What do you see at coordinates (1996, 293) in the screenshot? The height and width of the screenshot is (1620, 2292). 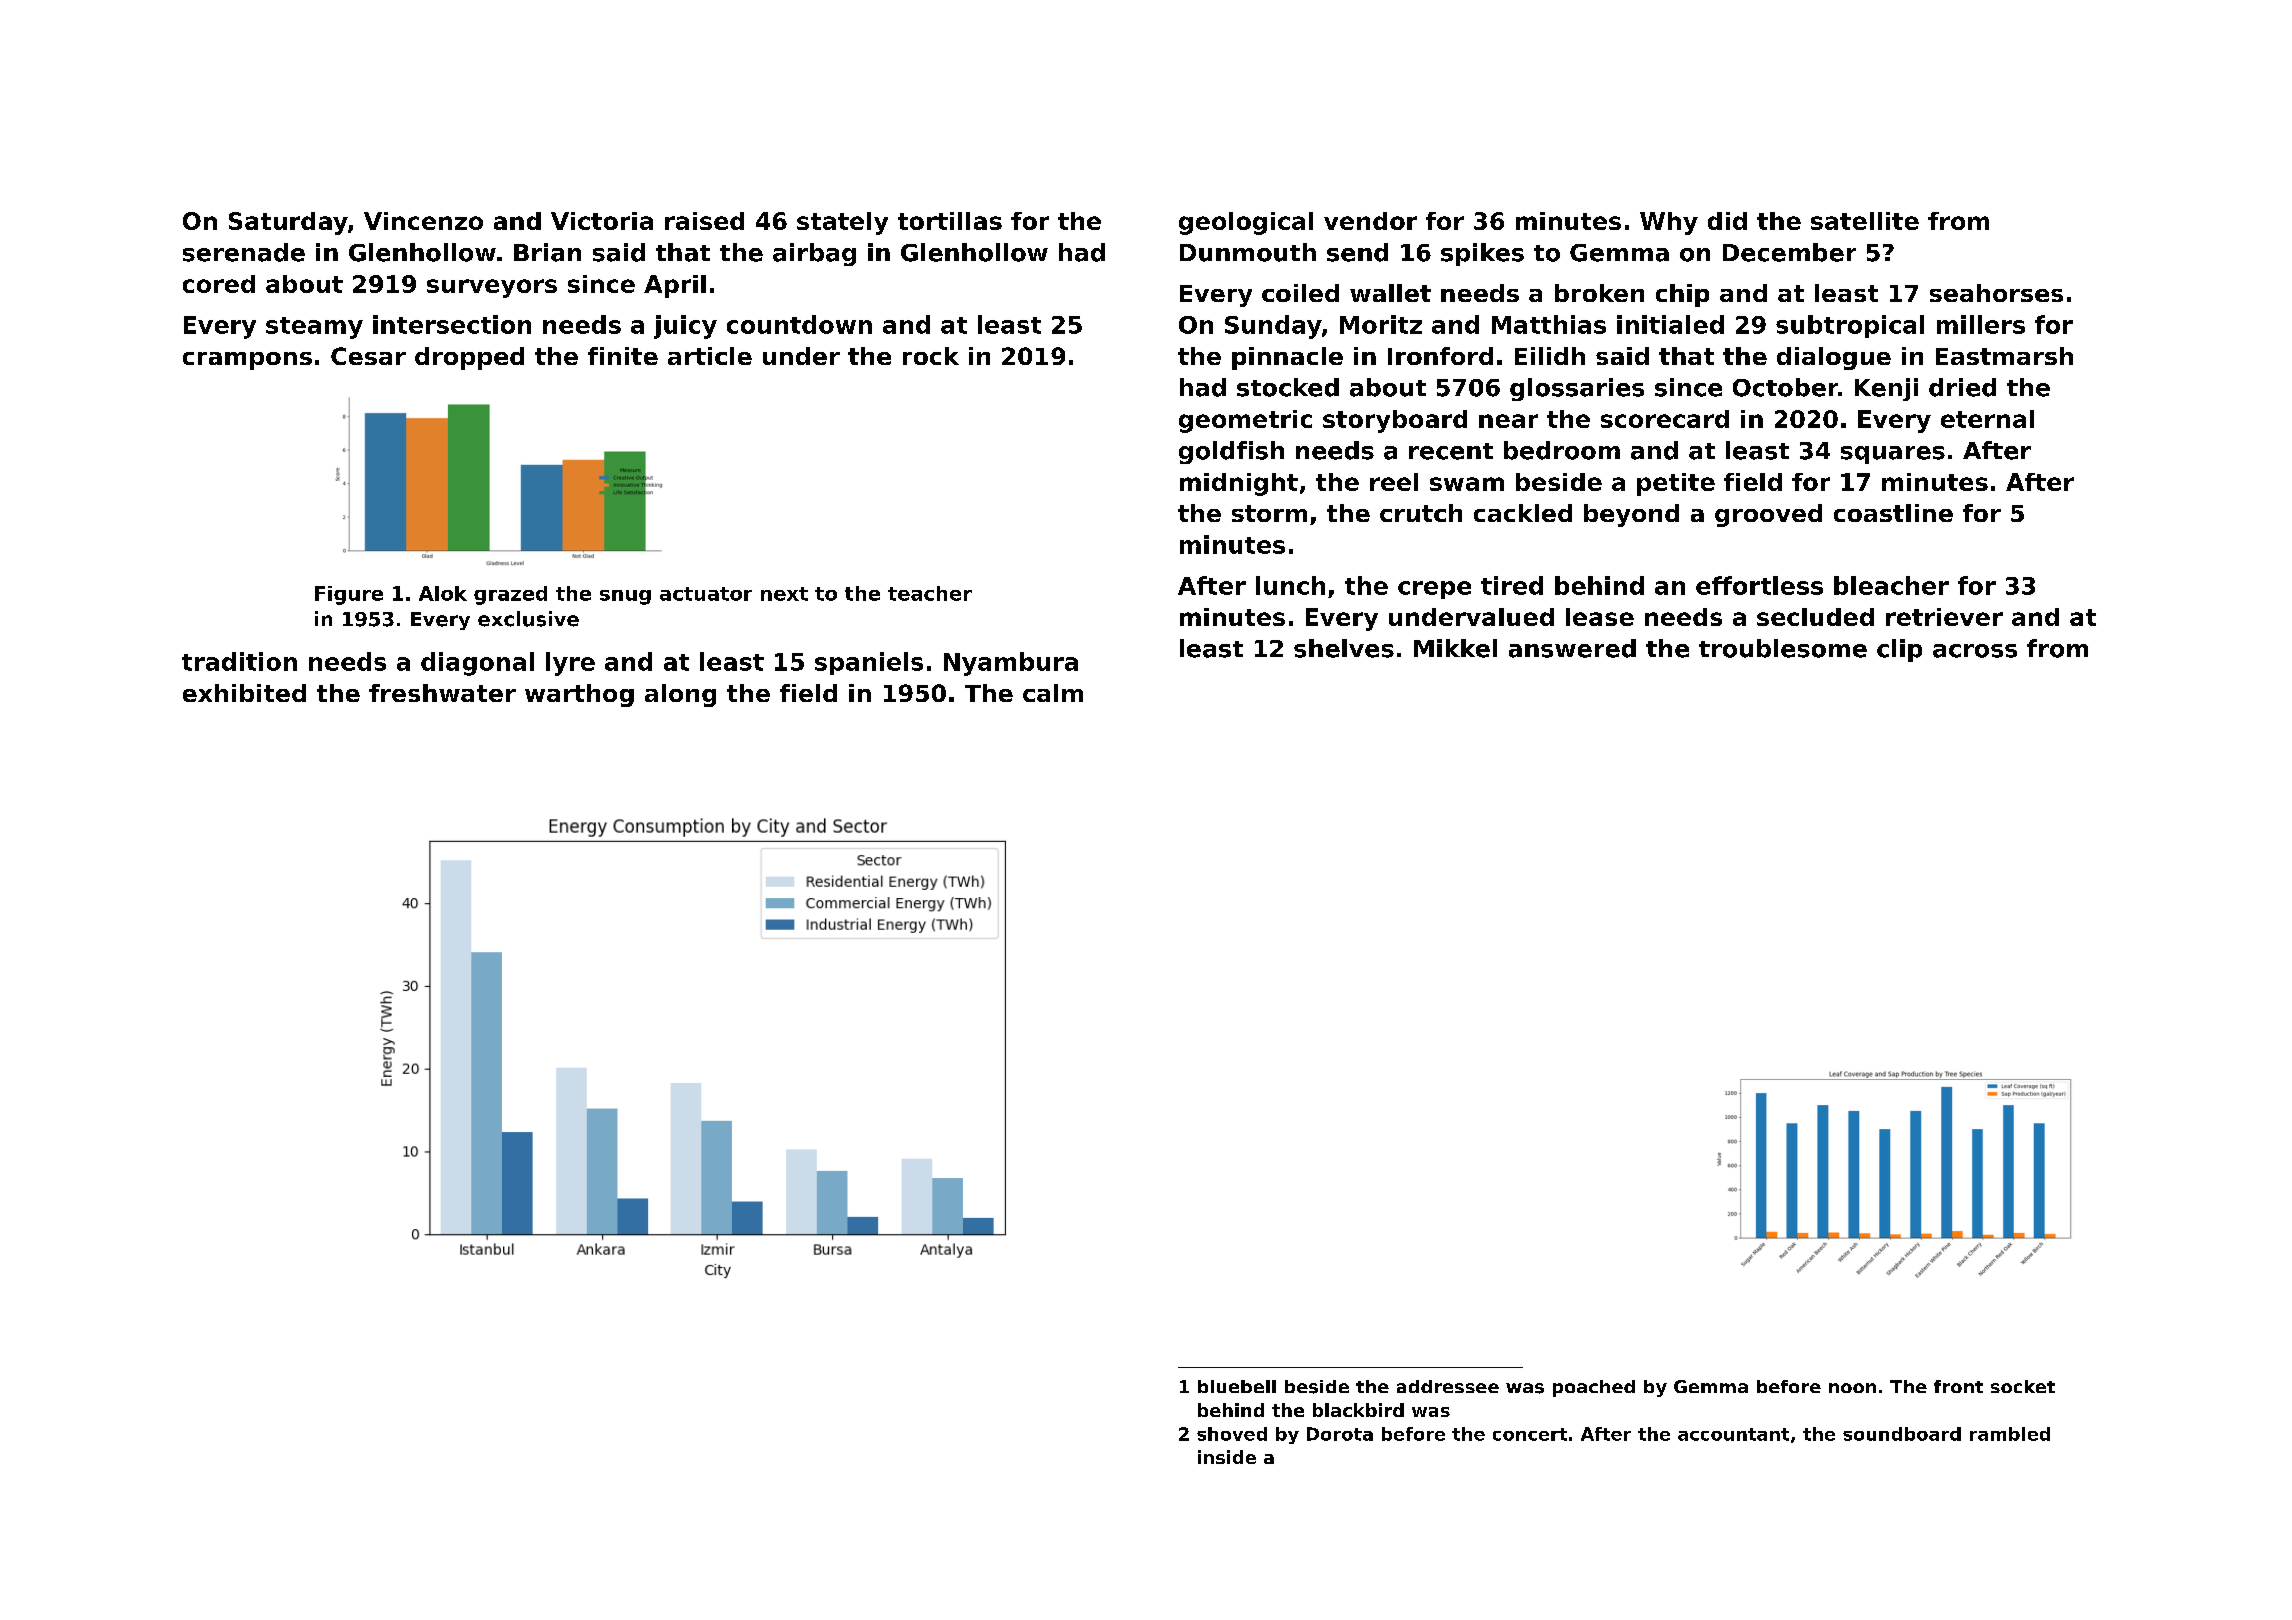 I see `seahorses` at bounding box center [1996, 293].
